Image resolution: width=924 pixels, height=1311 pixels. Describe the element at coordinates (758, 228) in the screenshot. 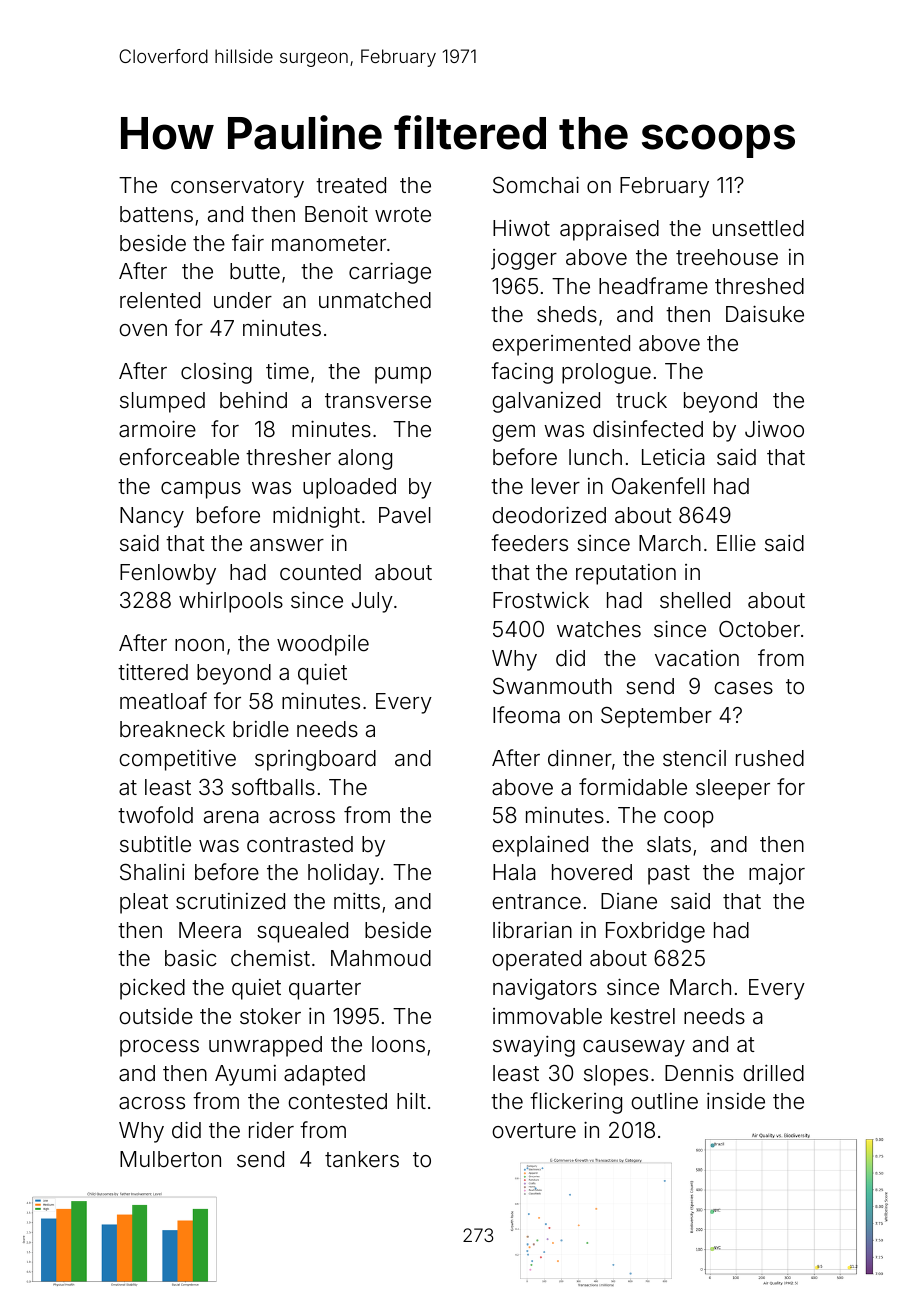

I see `unsettled` at that location.
